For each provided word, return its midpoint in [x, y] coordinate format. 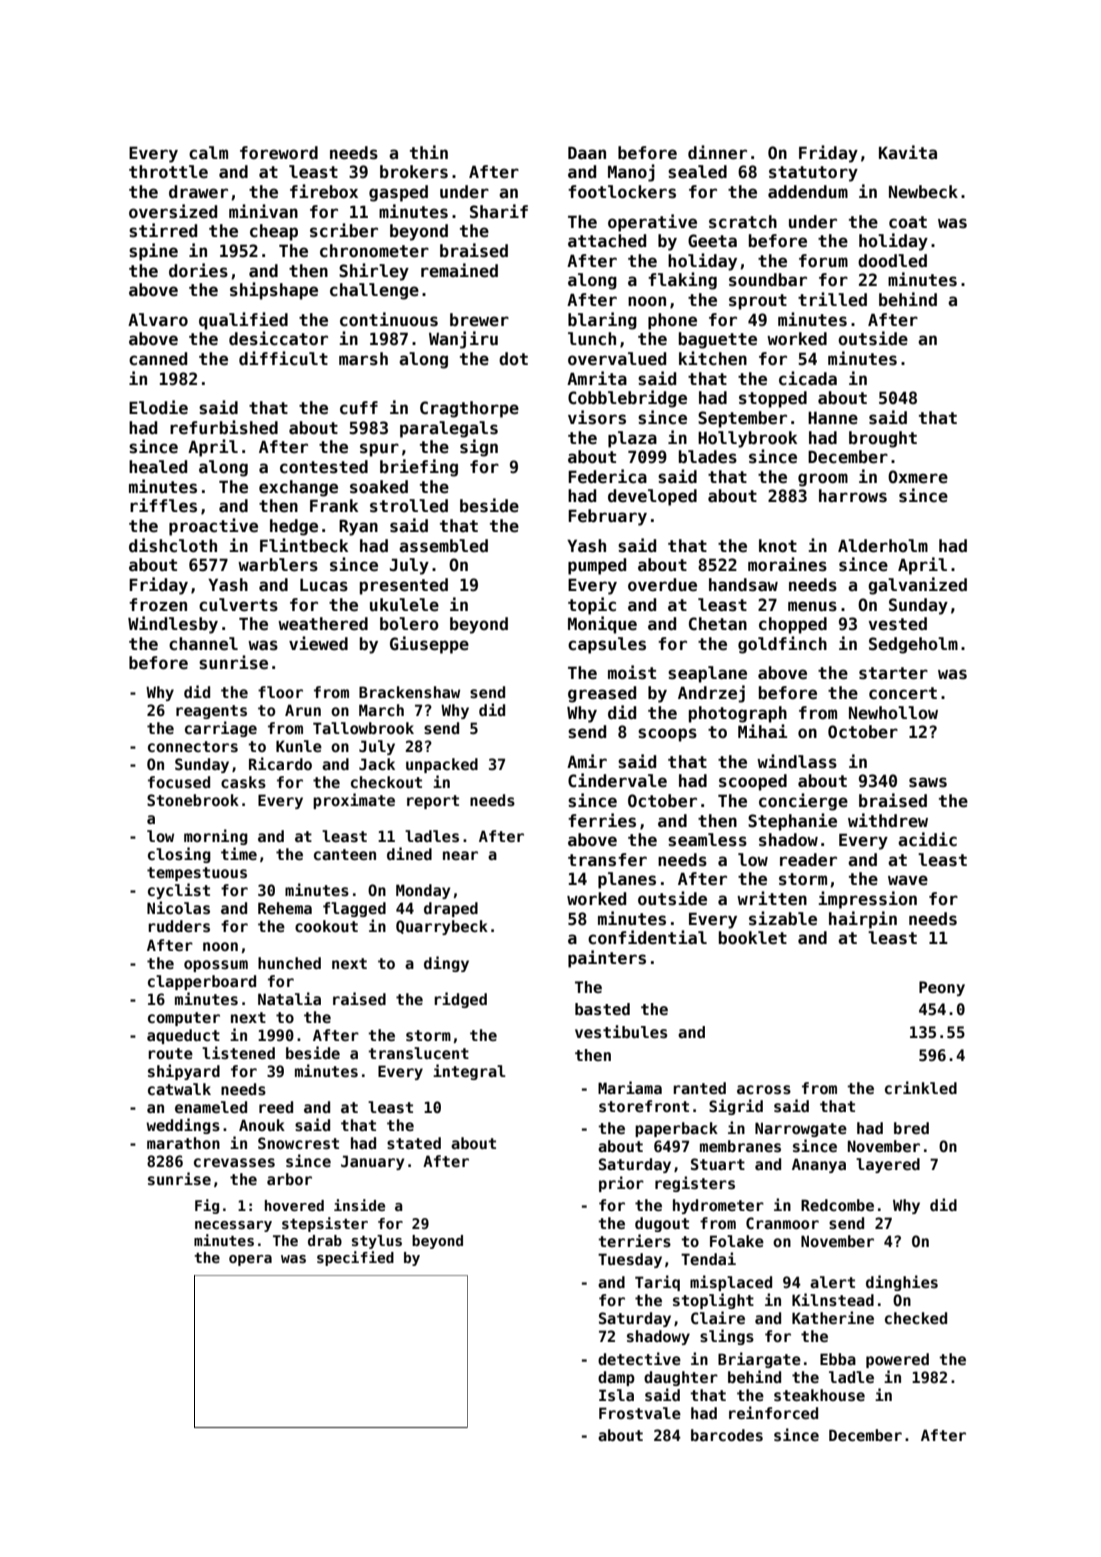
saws [928, 782]
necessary [233, 1226]
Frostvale [640, 1413]
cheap [274, 232]
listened [238, 1052]
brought [883, 439]
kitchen [713, 358]
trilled [832, 299]
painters [607, 959]
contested [324, 467]
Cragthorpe [469, 409]
